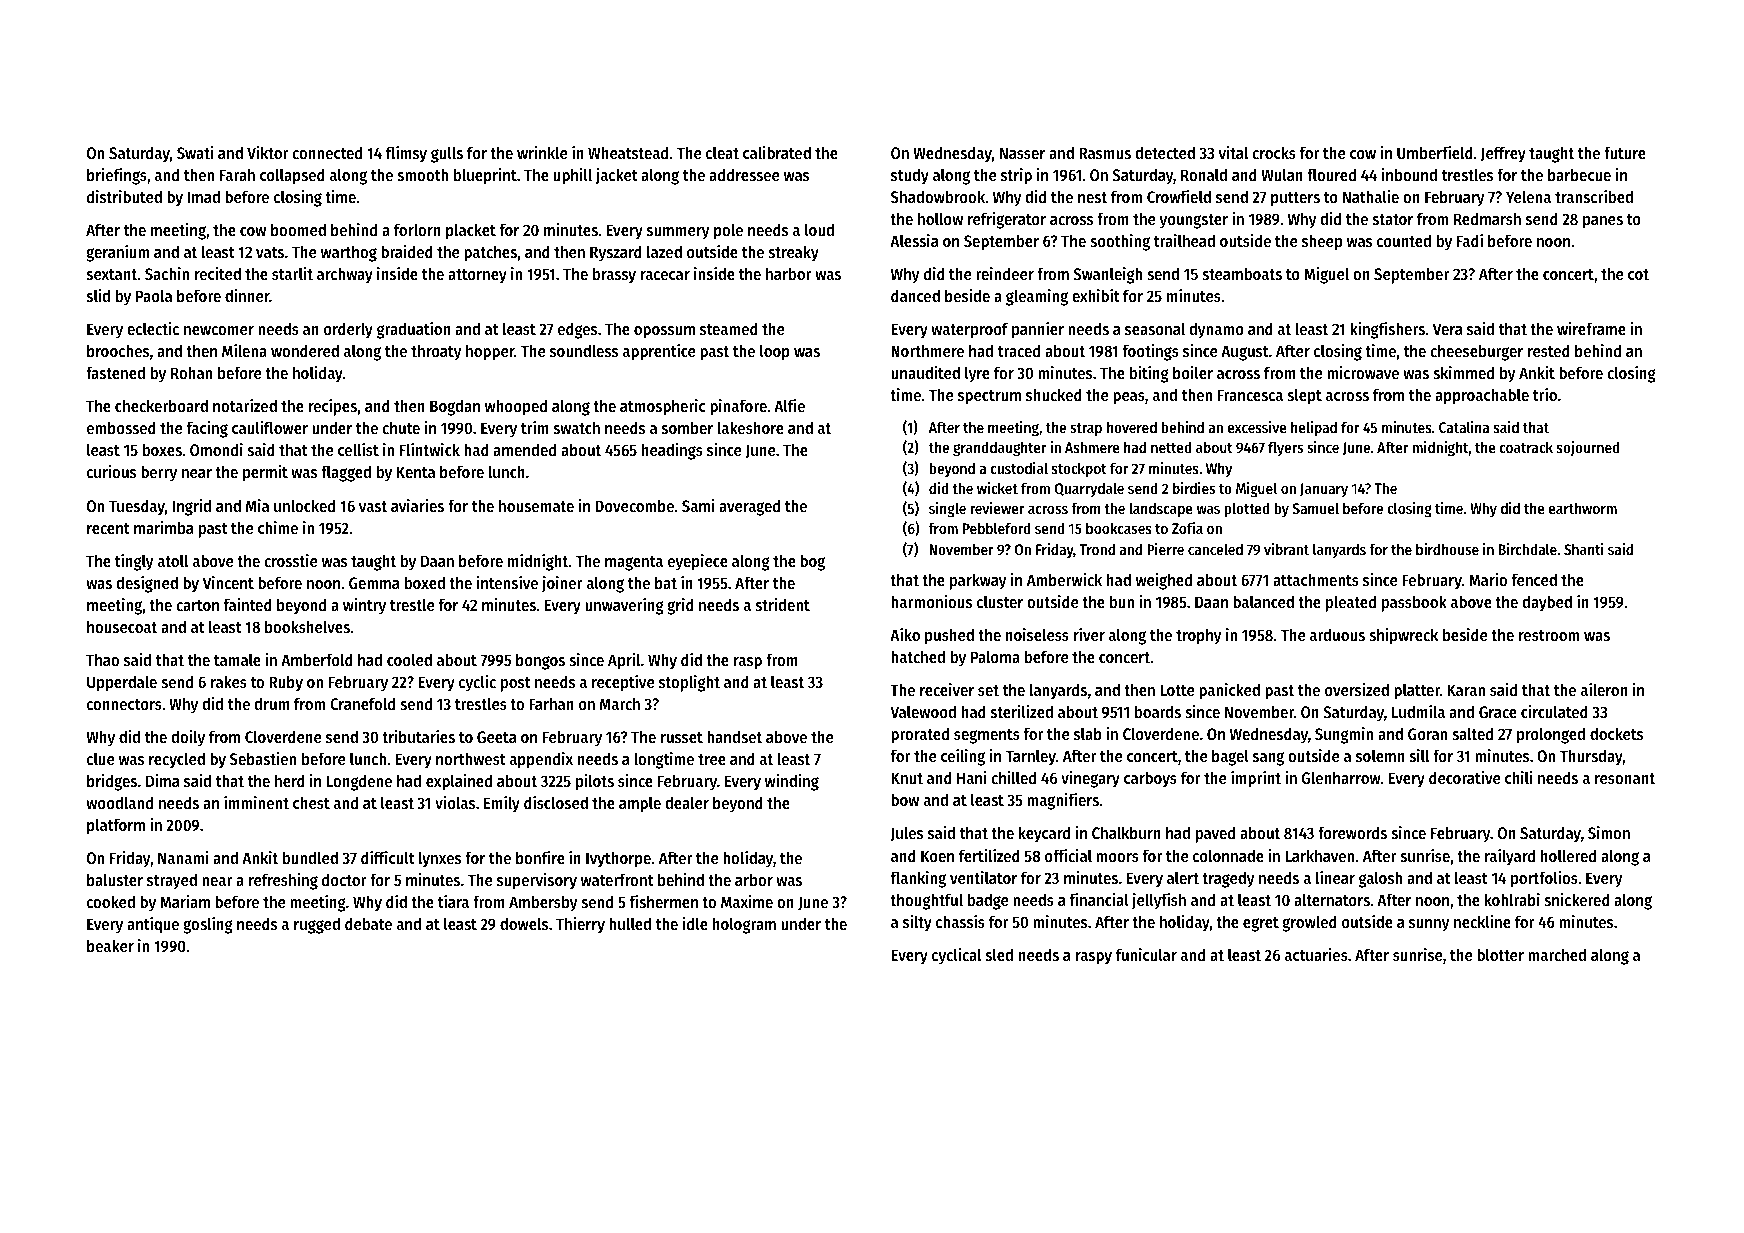  Describe the element at coordinates (1099, 899) in the document. I see `financial` at that location.
